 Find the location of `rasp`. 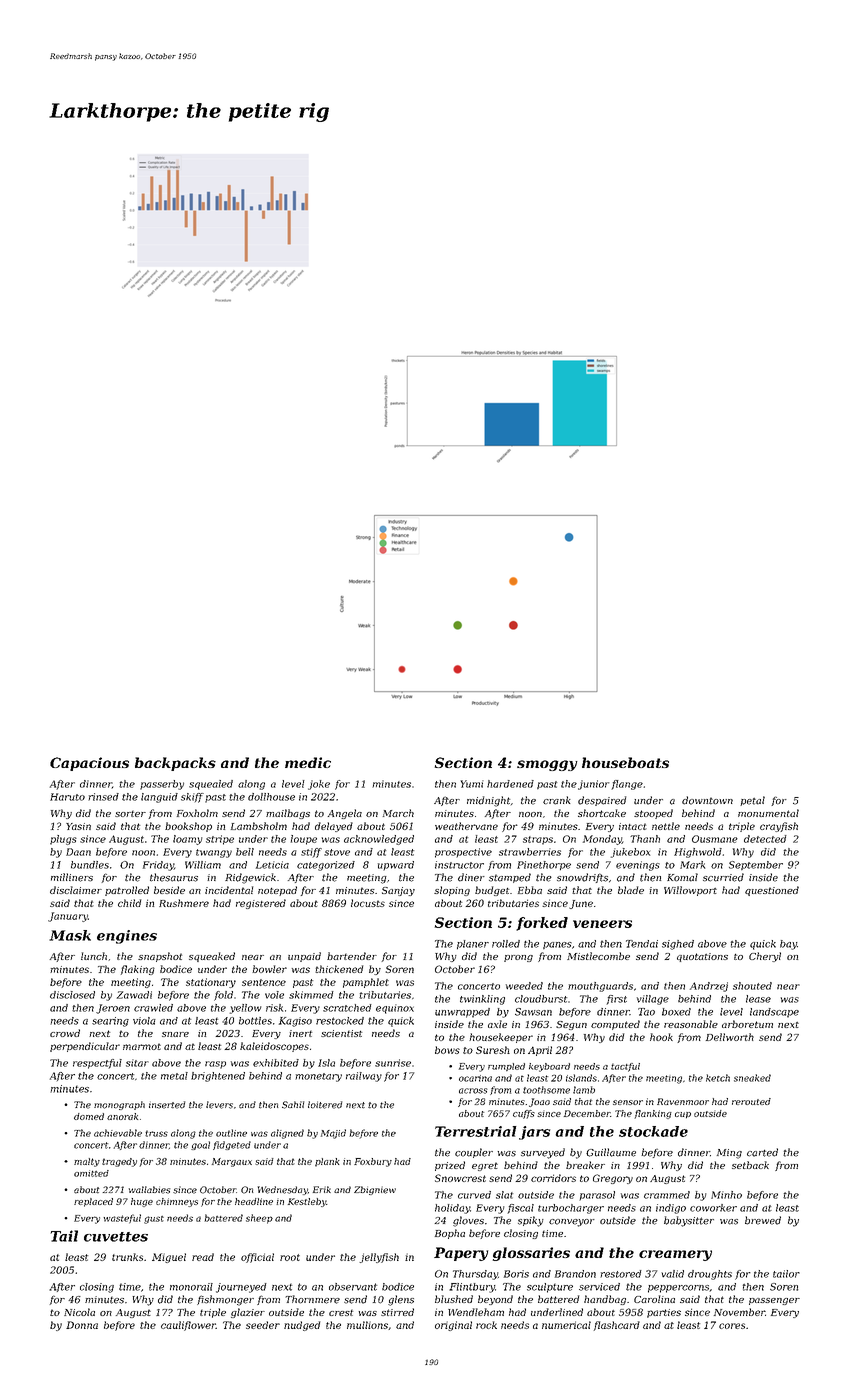

rasp is located at coordinates (215, 1065).
